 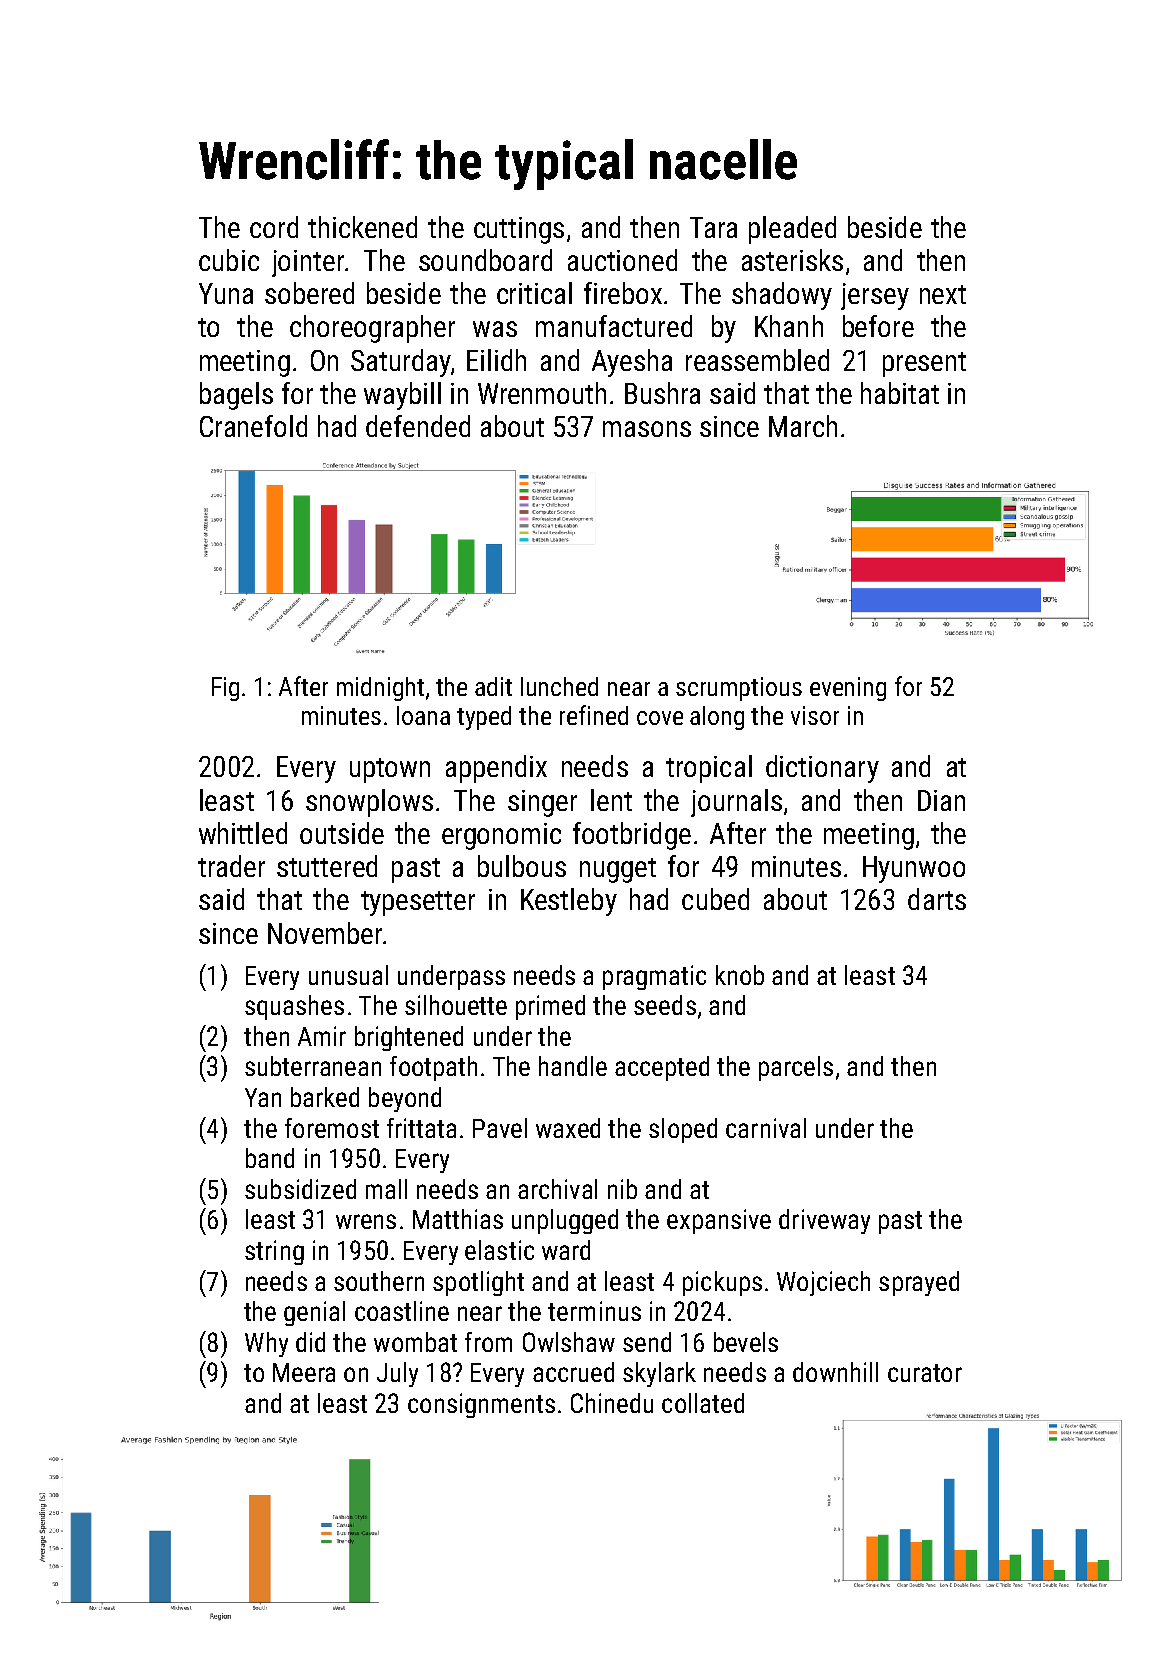 What do you see at coordinates (792, 230) in the page?
I see `pleaded` at bounding box center [792, 230].
